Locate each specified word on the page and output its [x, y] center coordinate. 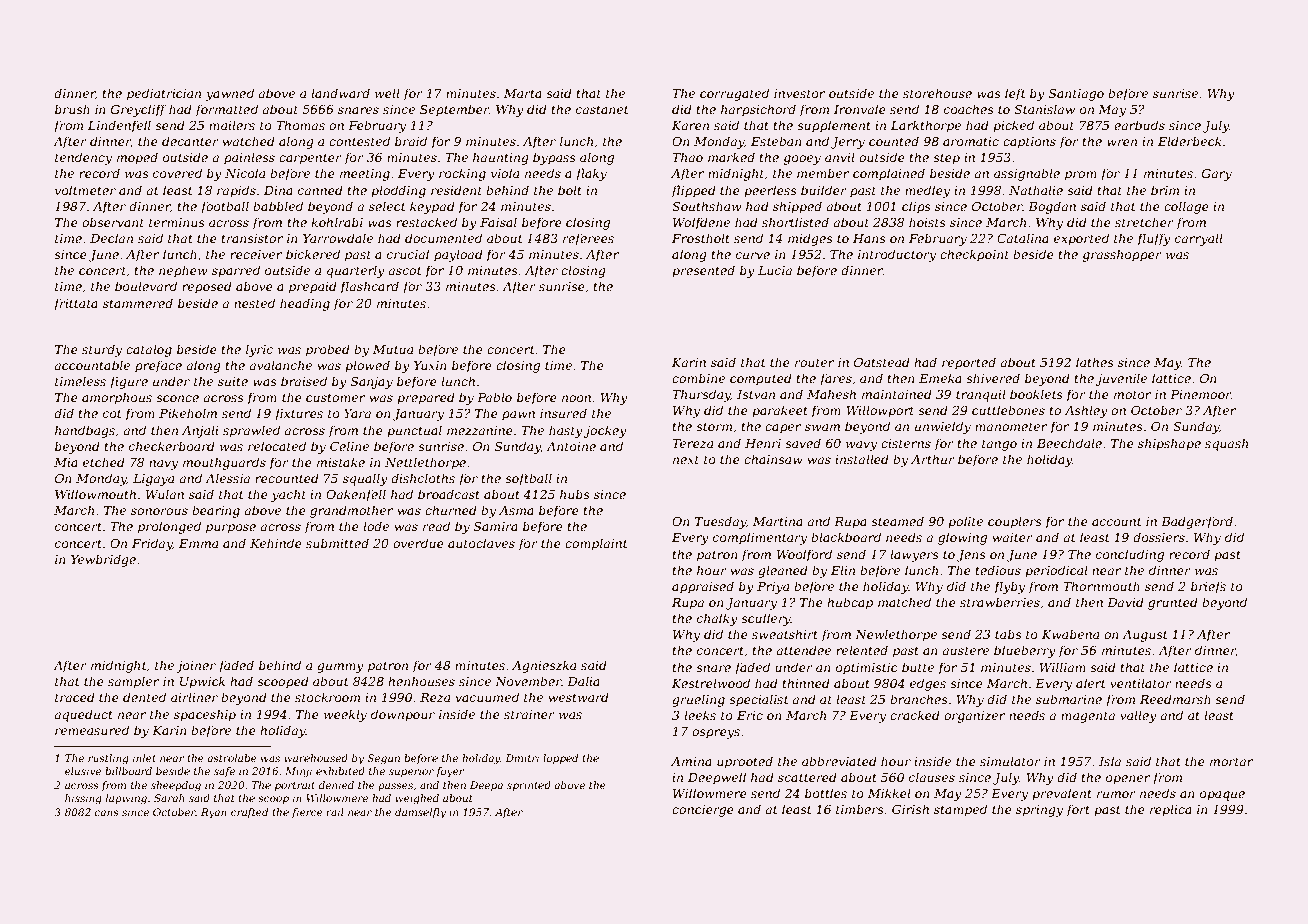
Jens [971, 556]
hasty [566, 431]
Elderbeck [1190, 141]
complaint [596, 544]
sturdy [102, 350]
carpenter [310, 159]
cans [106, 813]
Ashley [1086, 411]
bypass [554, 158]
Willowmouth [95, 494]
